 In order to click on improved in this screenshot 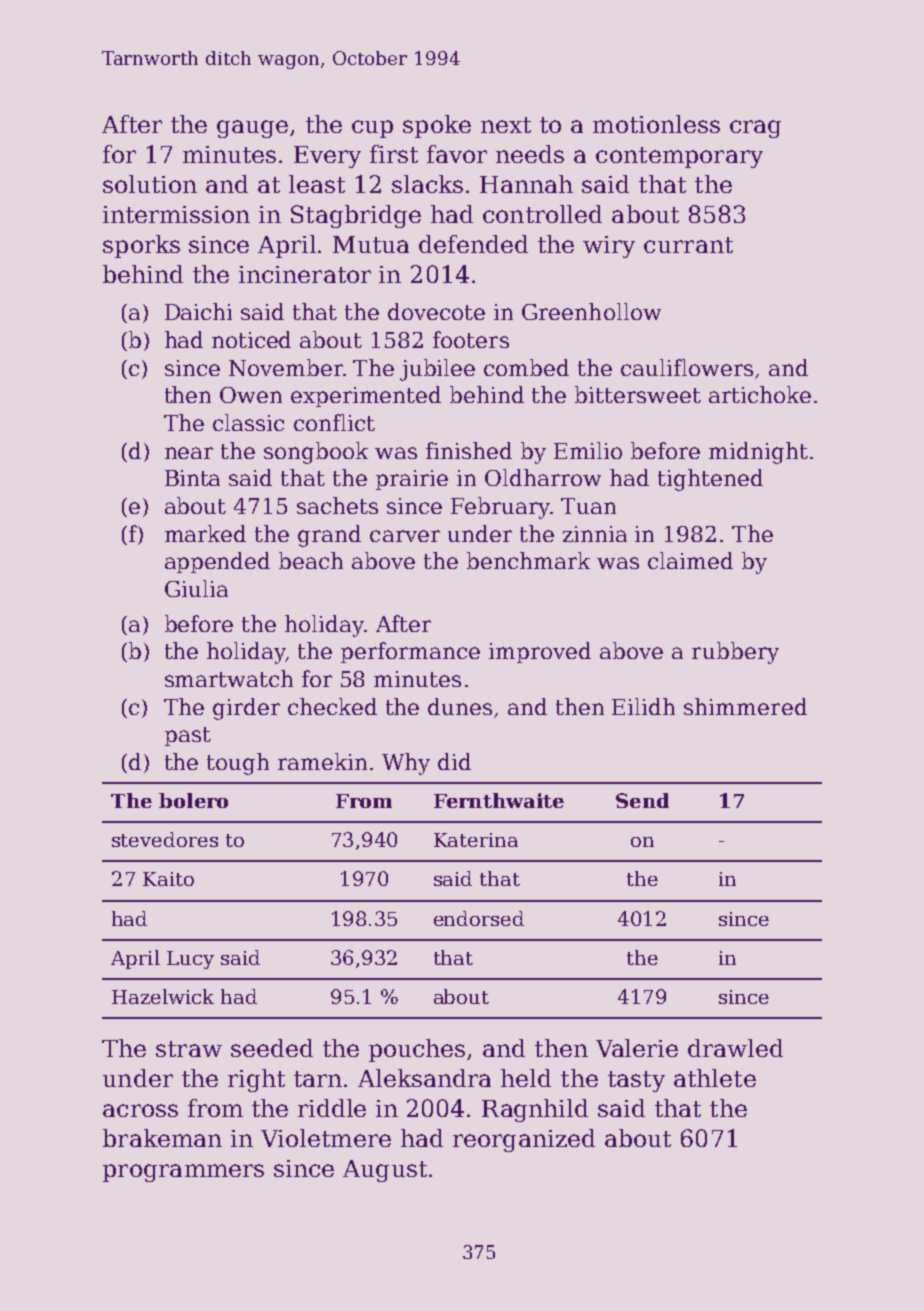, I will do `click(540, 652)`.
